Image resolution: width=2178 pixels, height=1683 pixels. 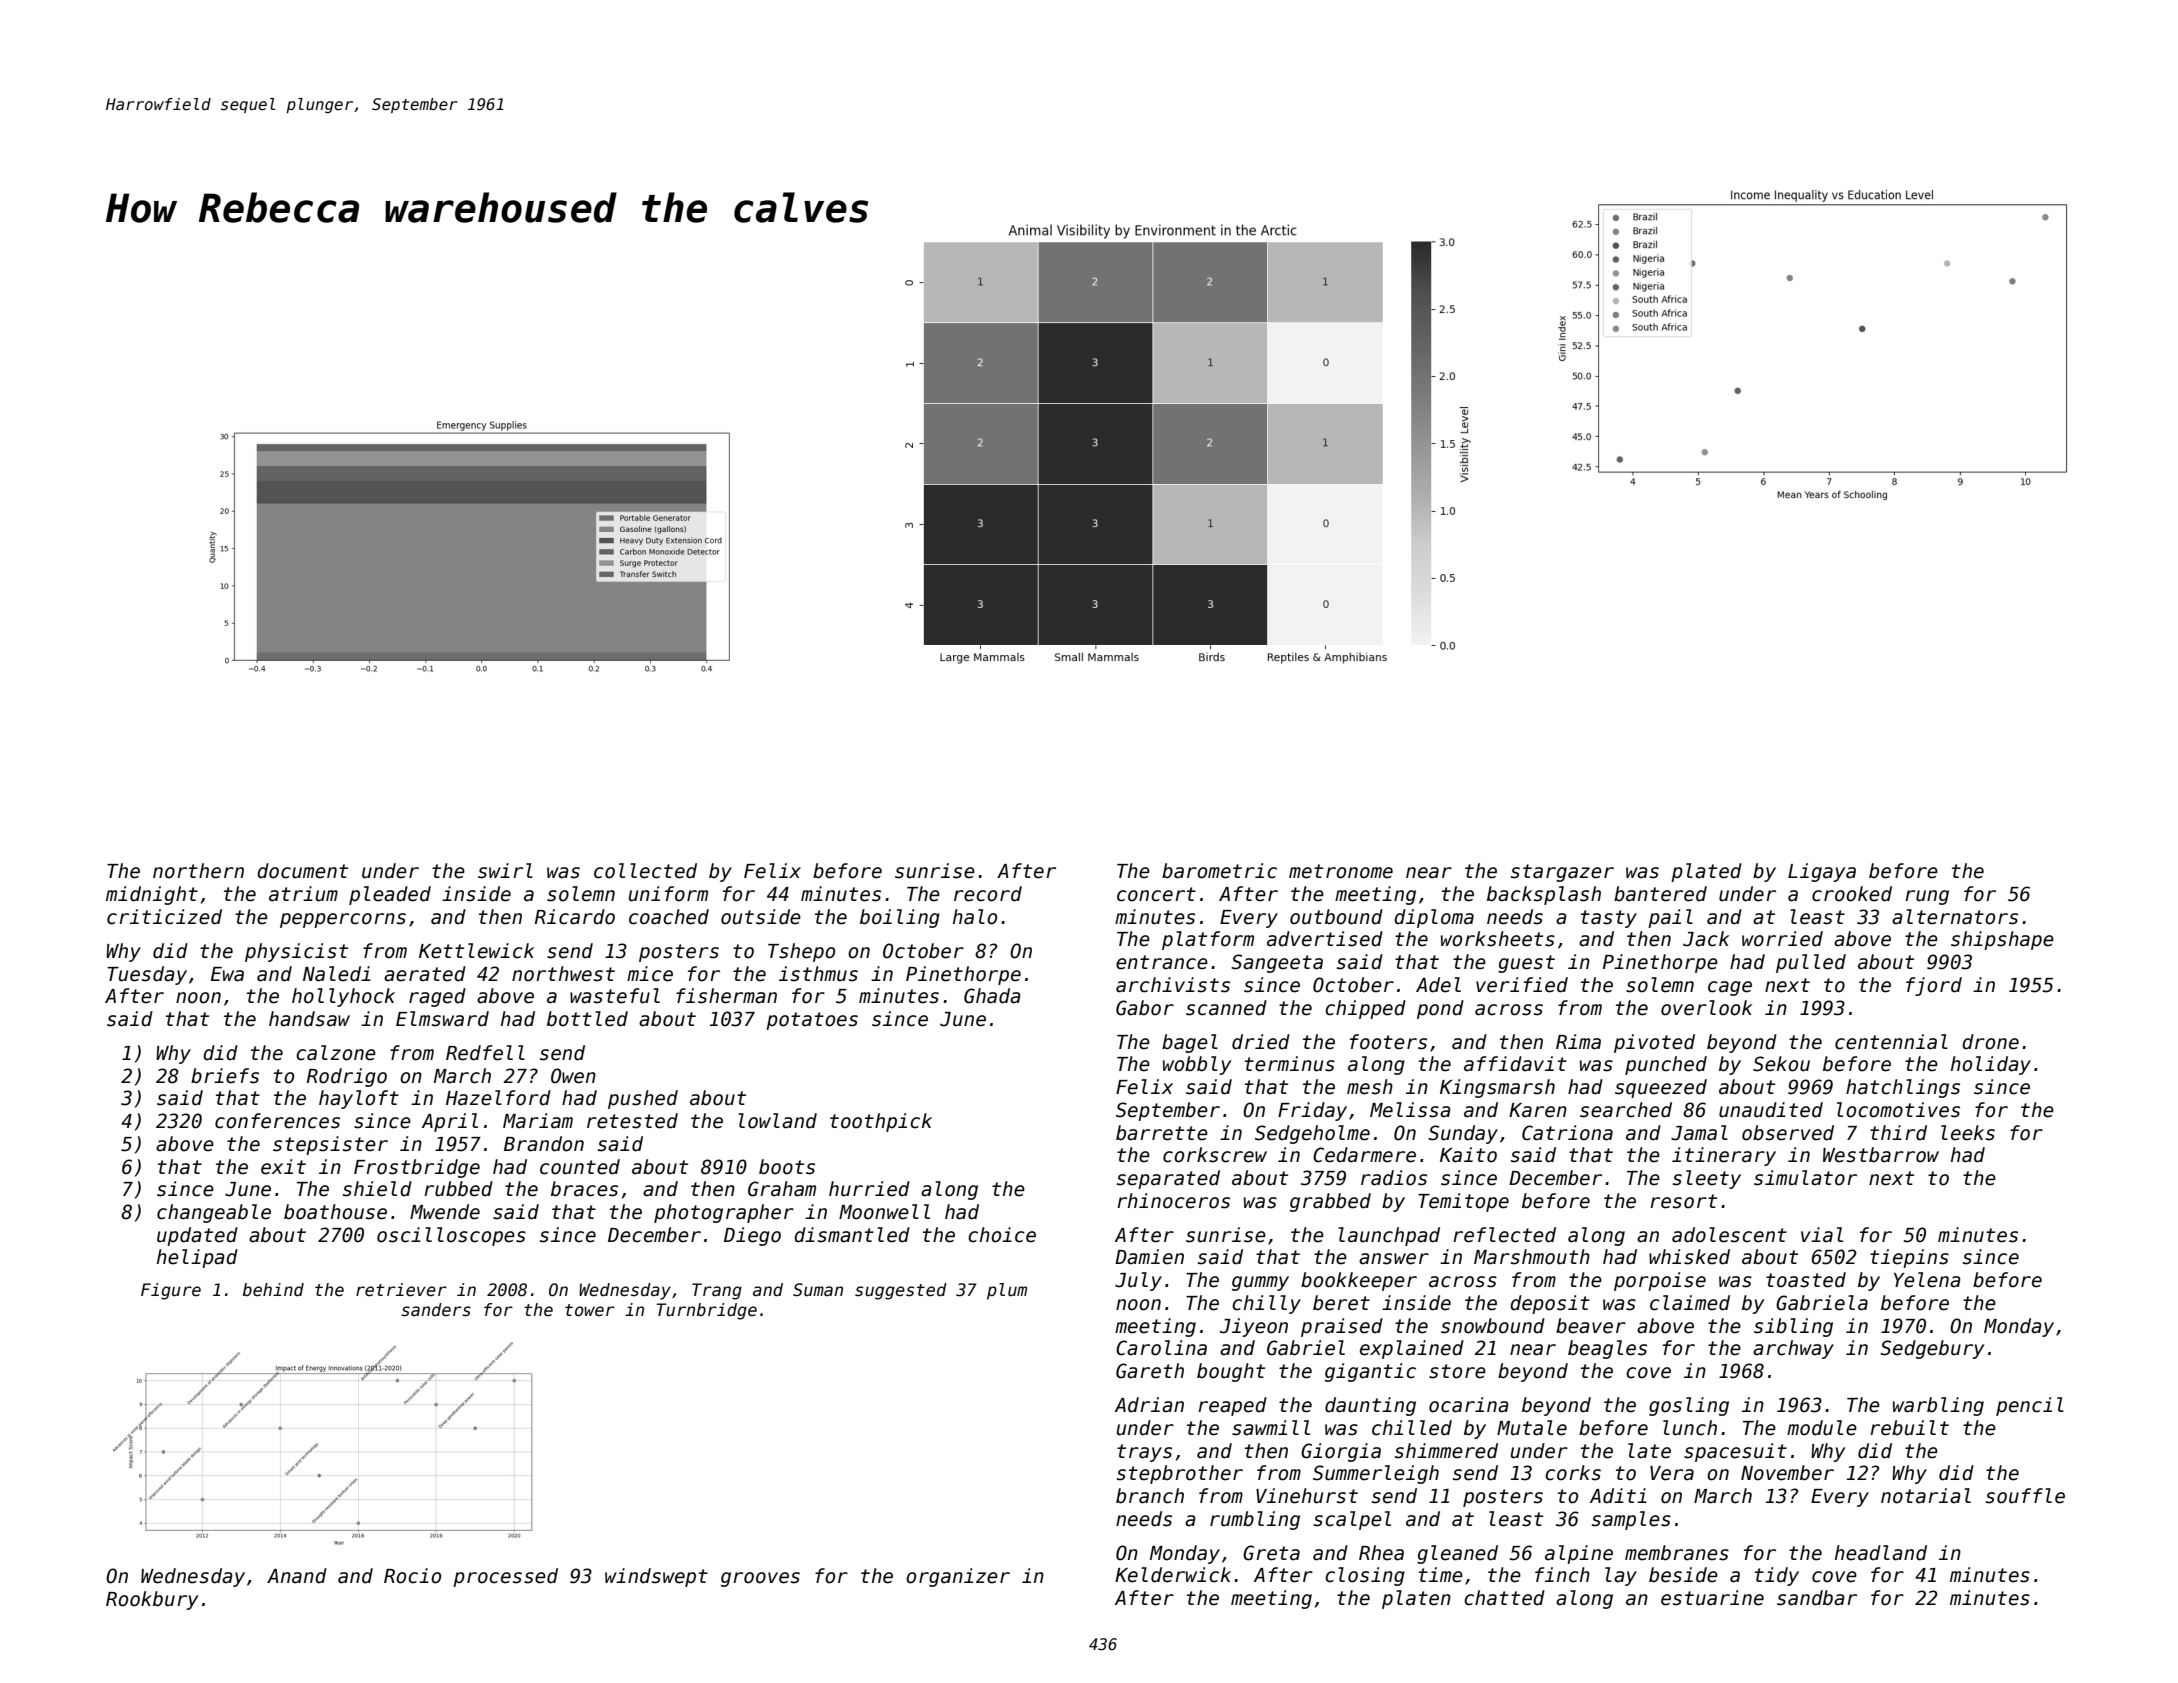 I want to click on midnight, so click(x=152, y=895).
